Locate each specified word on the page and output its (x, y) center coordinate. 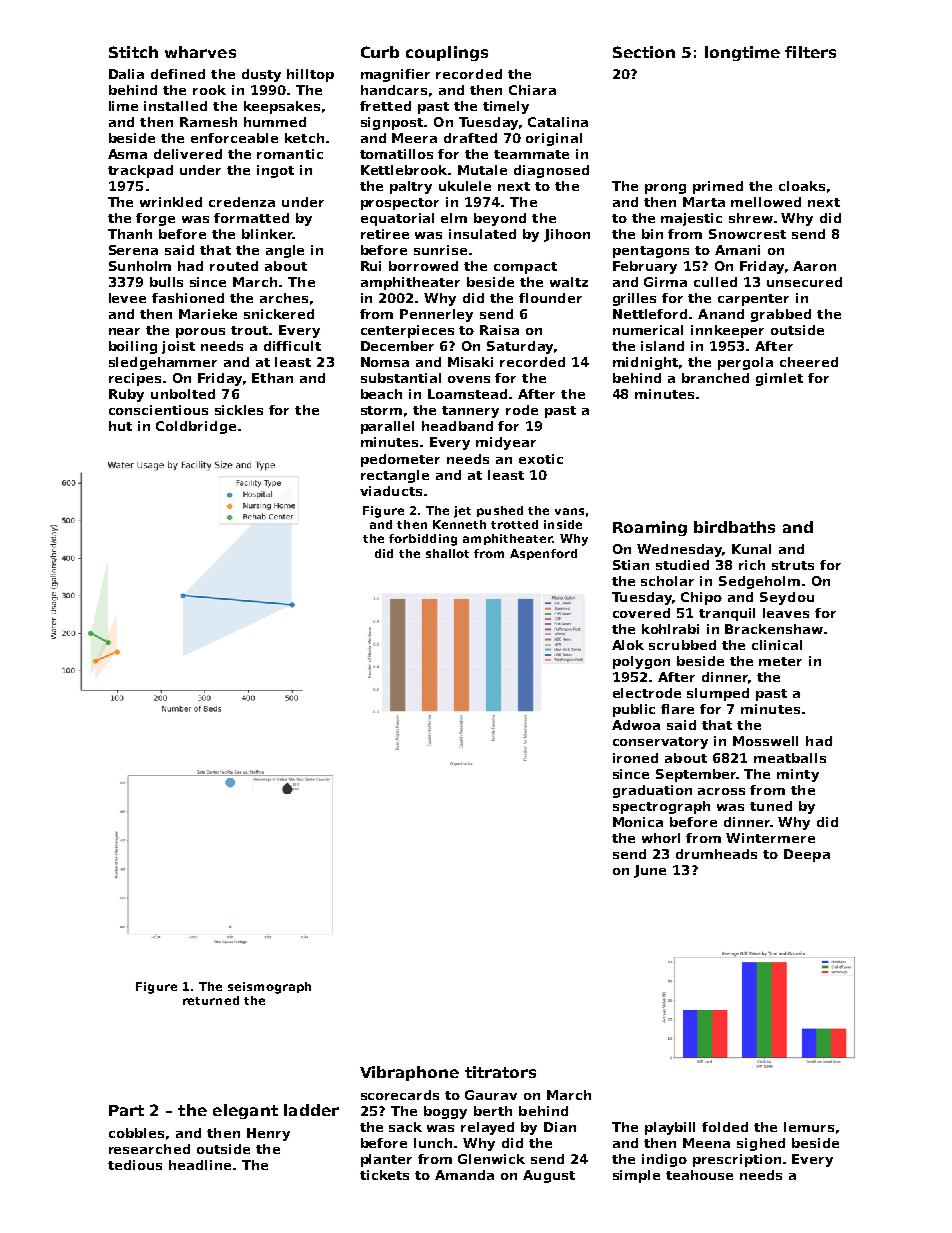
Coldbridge (196, 427)
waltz (569, 282)
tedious (135, 1165)
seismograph (269, 988)
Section (644, 52)
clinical (777, 645)
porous (200, 333)
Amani (737, 250)
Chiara (532, 90)
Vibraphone (409, 1073)
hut (120, 426)
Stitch (133, 52)
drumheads (716, 854)
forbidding (423, 540)
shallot (447, 553)
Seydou (787, 598)
